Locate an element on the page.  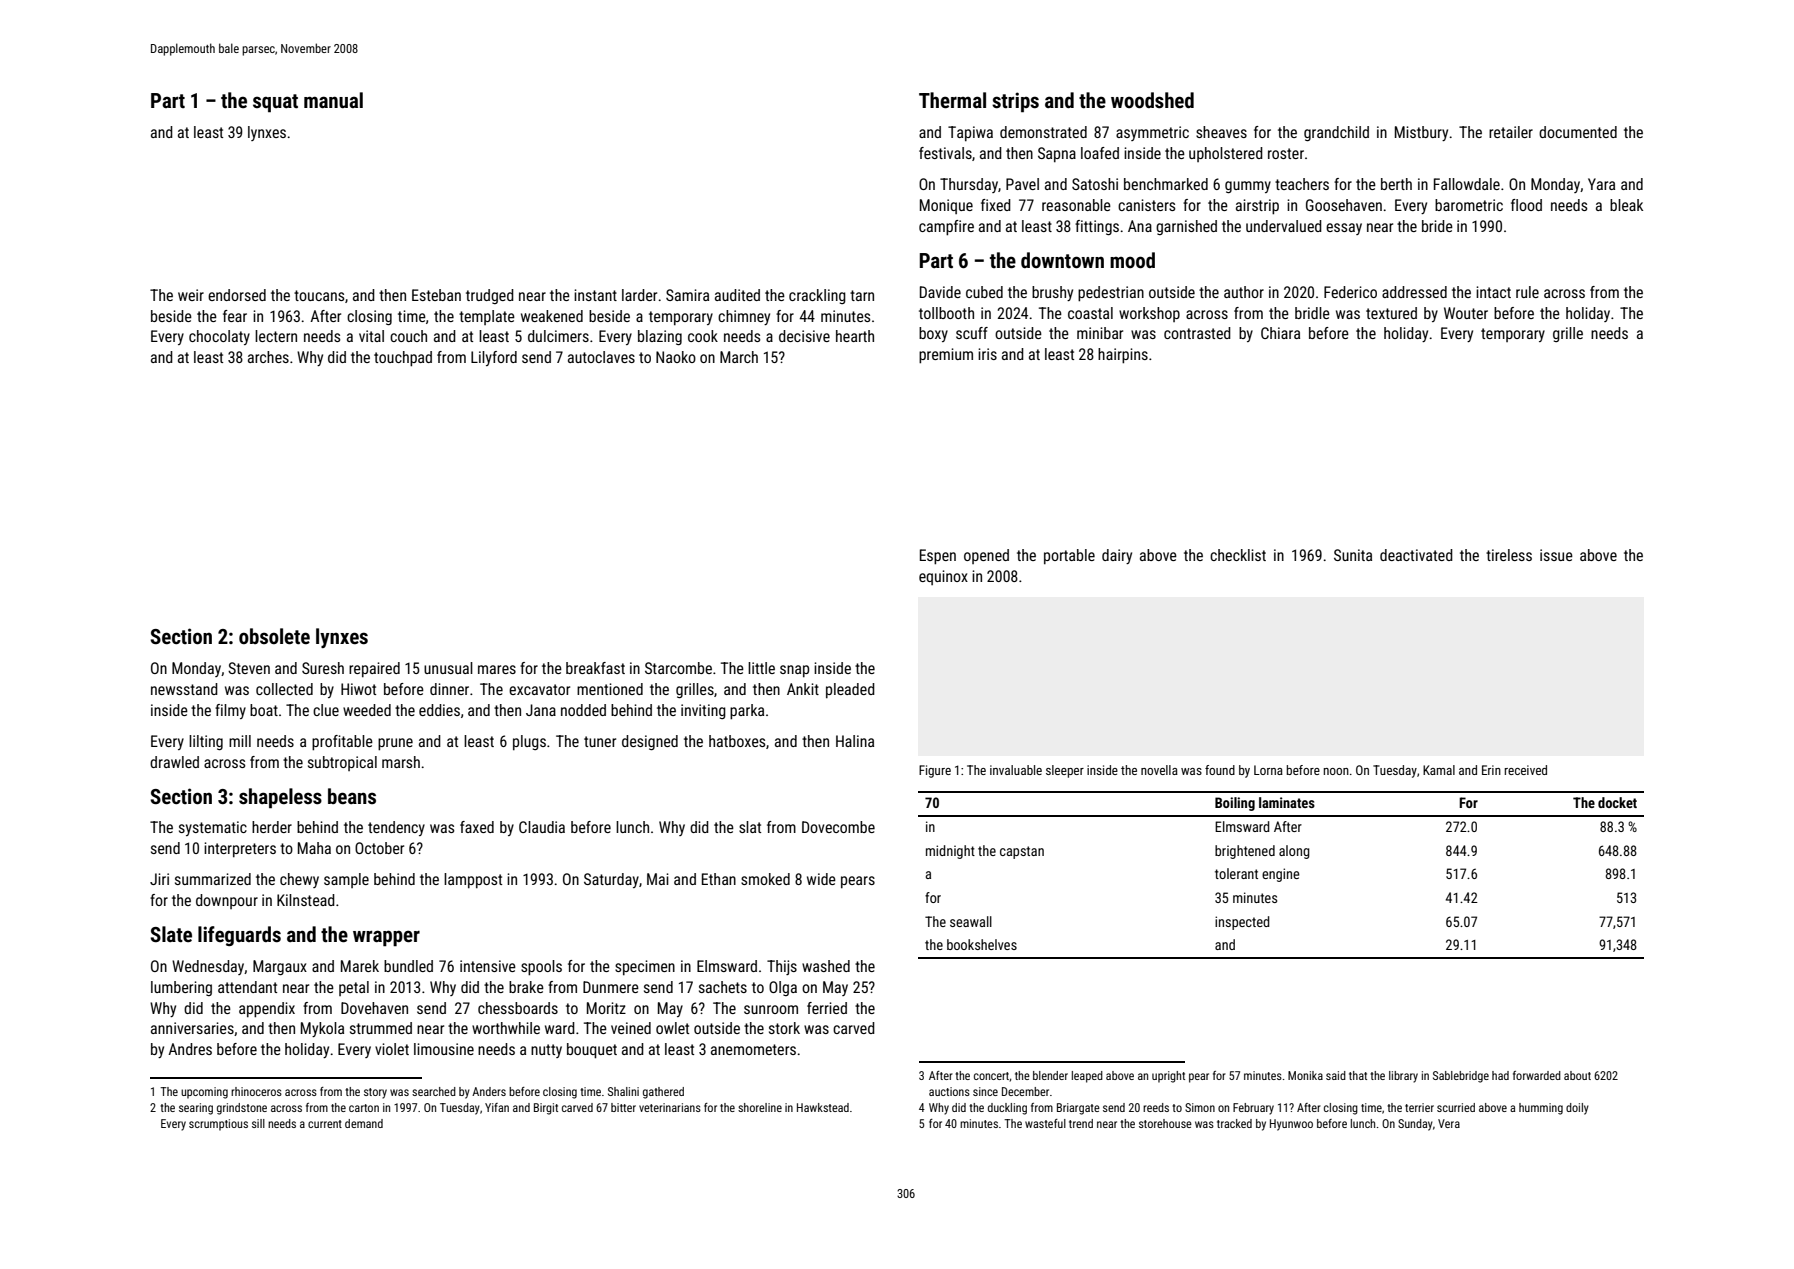
trudged is located at coordinates (490, 296).
